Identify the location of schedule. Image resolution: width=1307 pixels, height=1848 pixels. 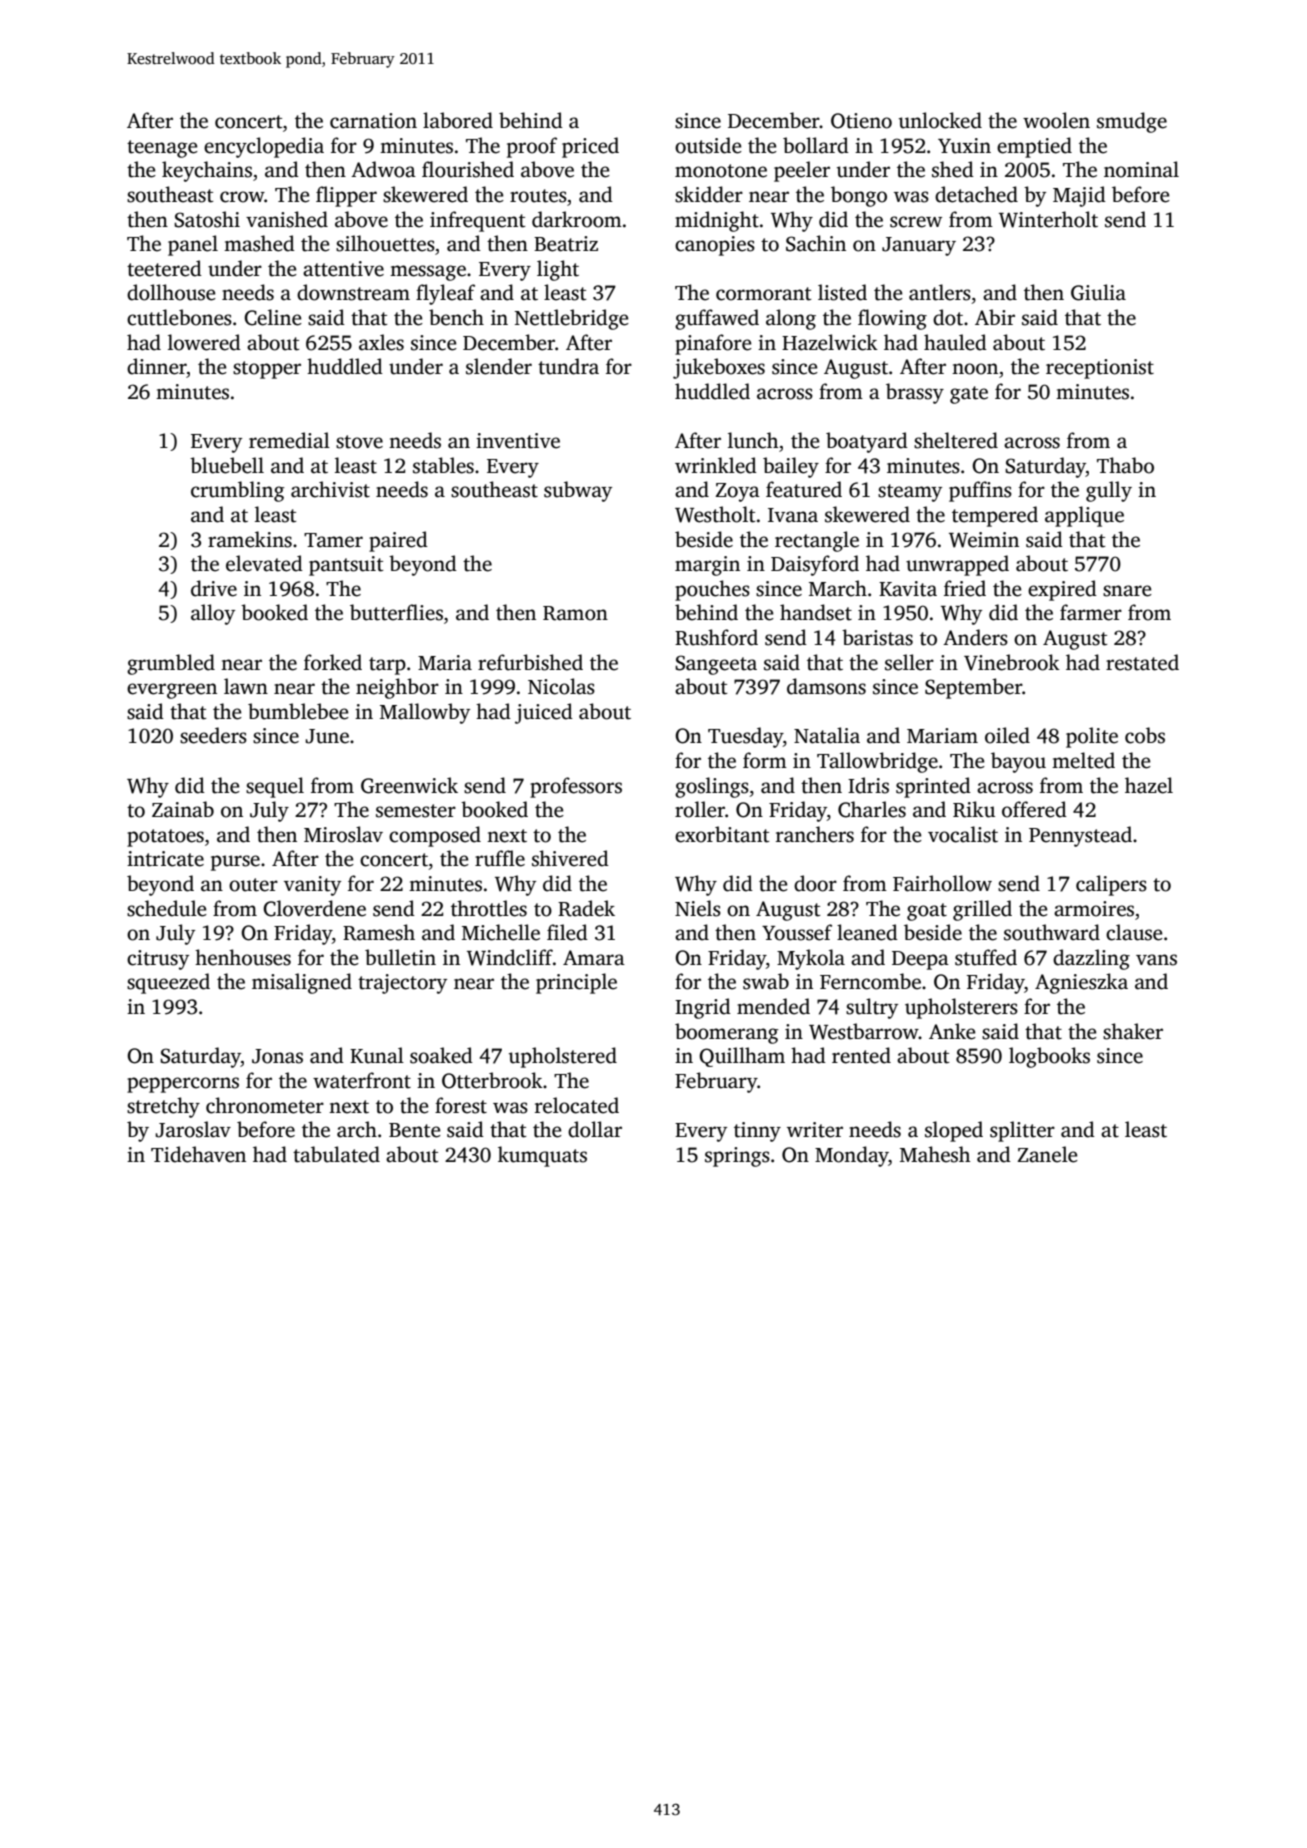
(167, 908).
